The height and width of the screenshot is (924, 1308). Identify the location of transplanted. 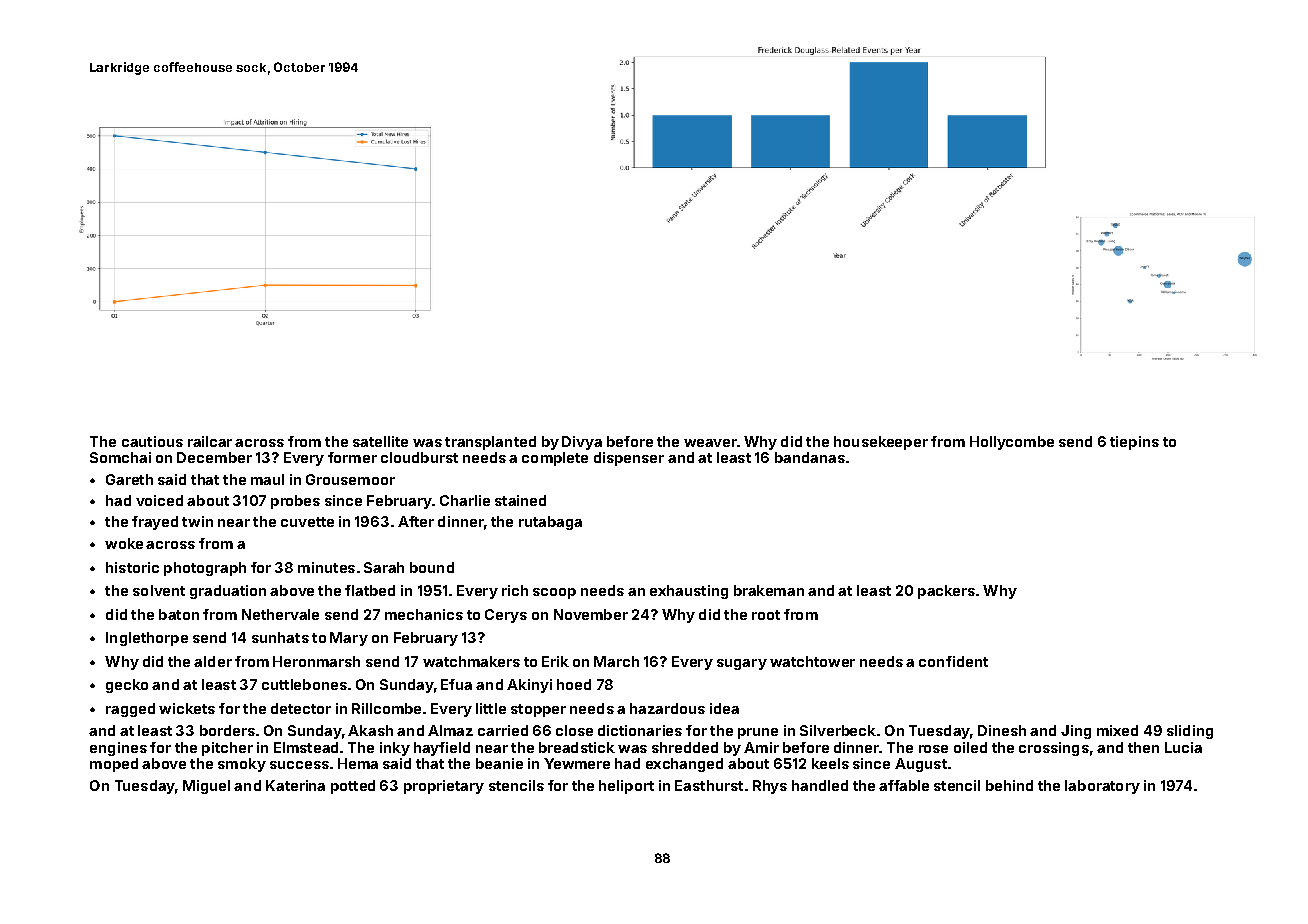
(490, 443).
